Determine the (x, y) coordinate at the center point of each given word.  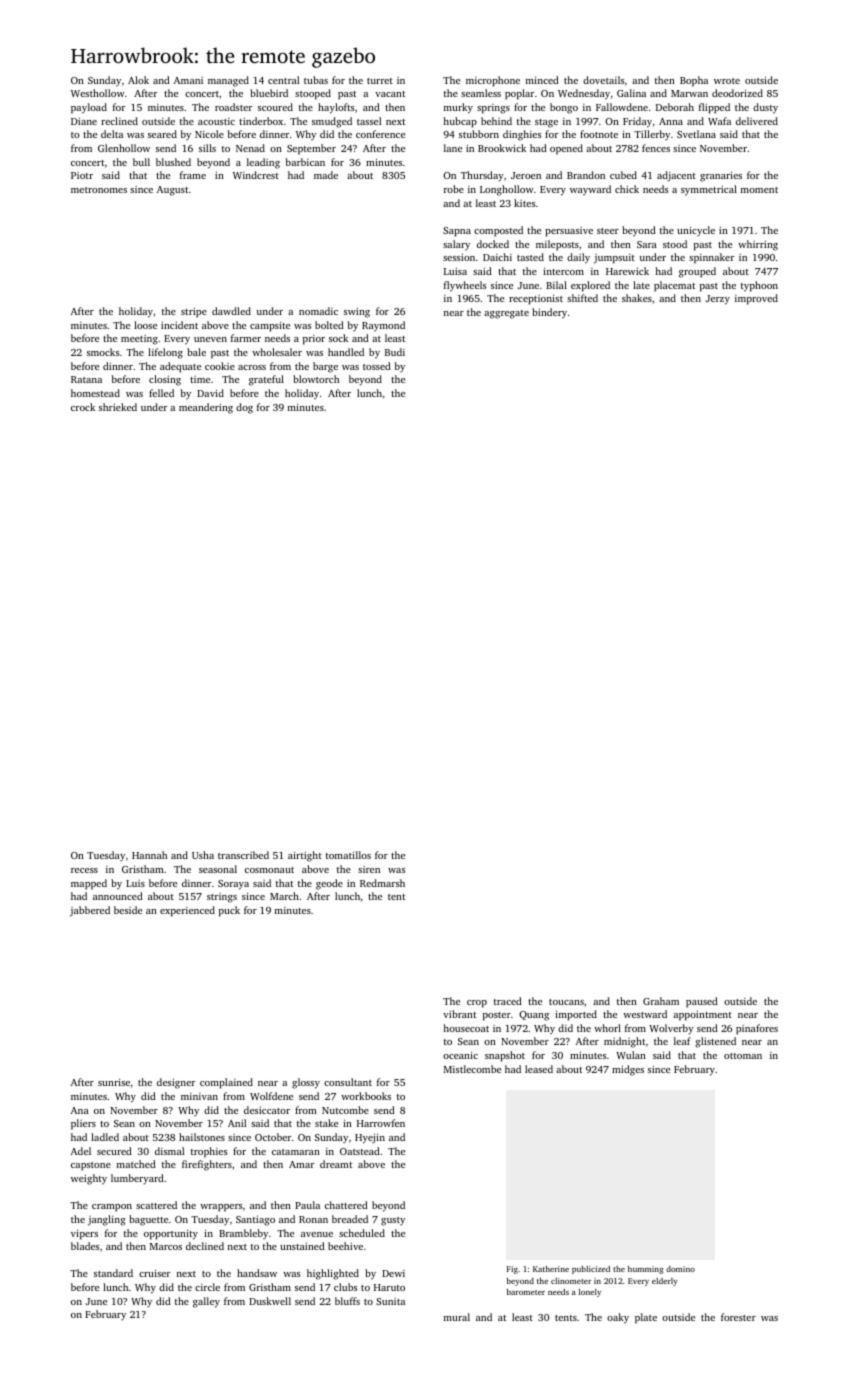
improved (756, 299)
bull (141, 162)
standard (113, 1273)
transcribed (243, 855)
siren (369, 869)
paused (702, 1002)
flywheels (465, 286)
